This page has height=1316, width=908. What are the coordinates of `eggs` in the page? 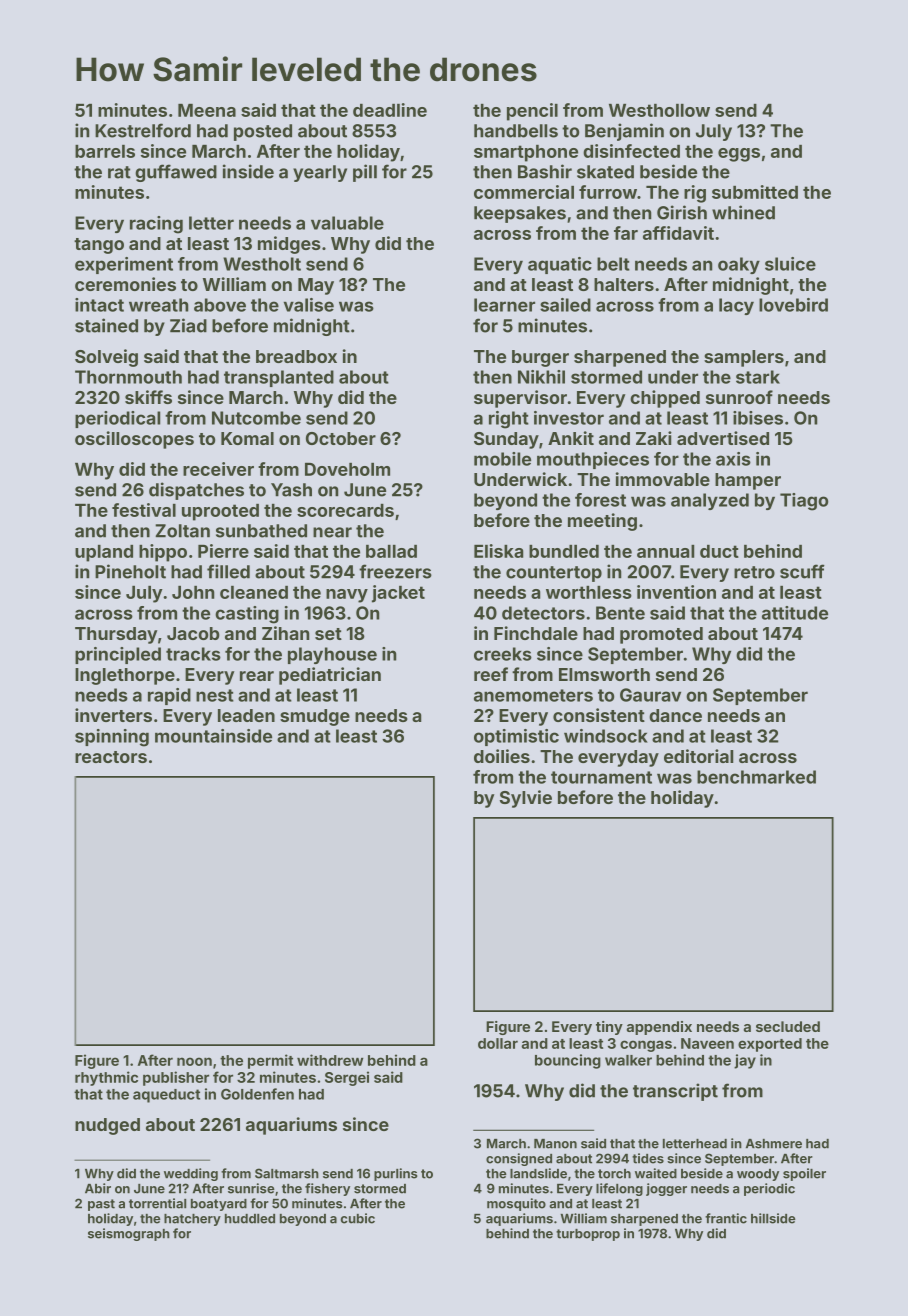 It's located at (739, 155).
